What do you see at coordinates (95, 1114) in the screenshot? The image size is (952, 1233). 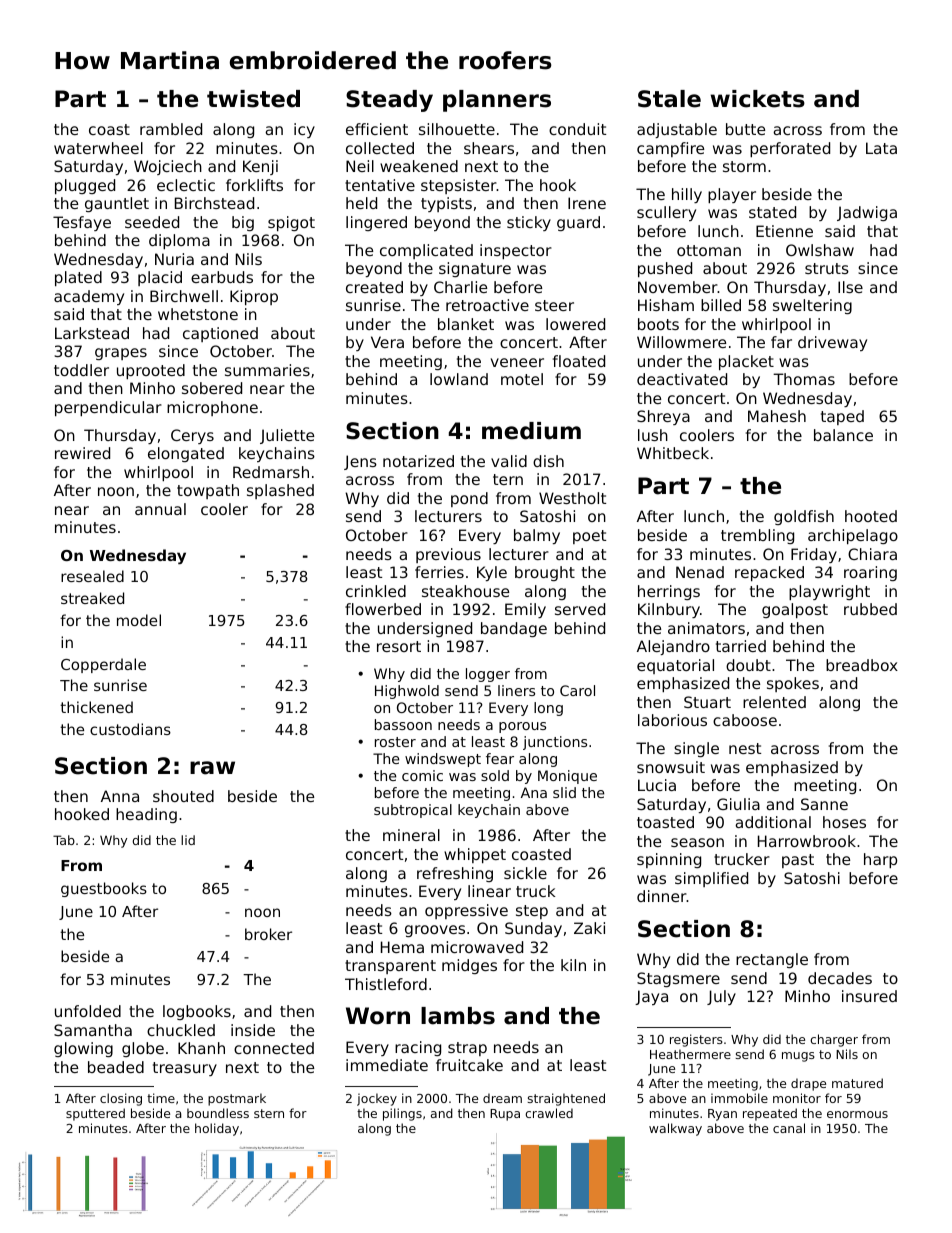 I see `sputtered` at bounding box center [95, 1114].
